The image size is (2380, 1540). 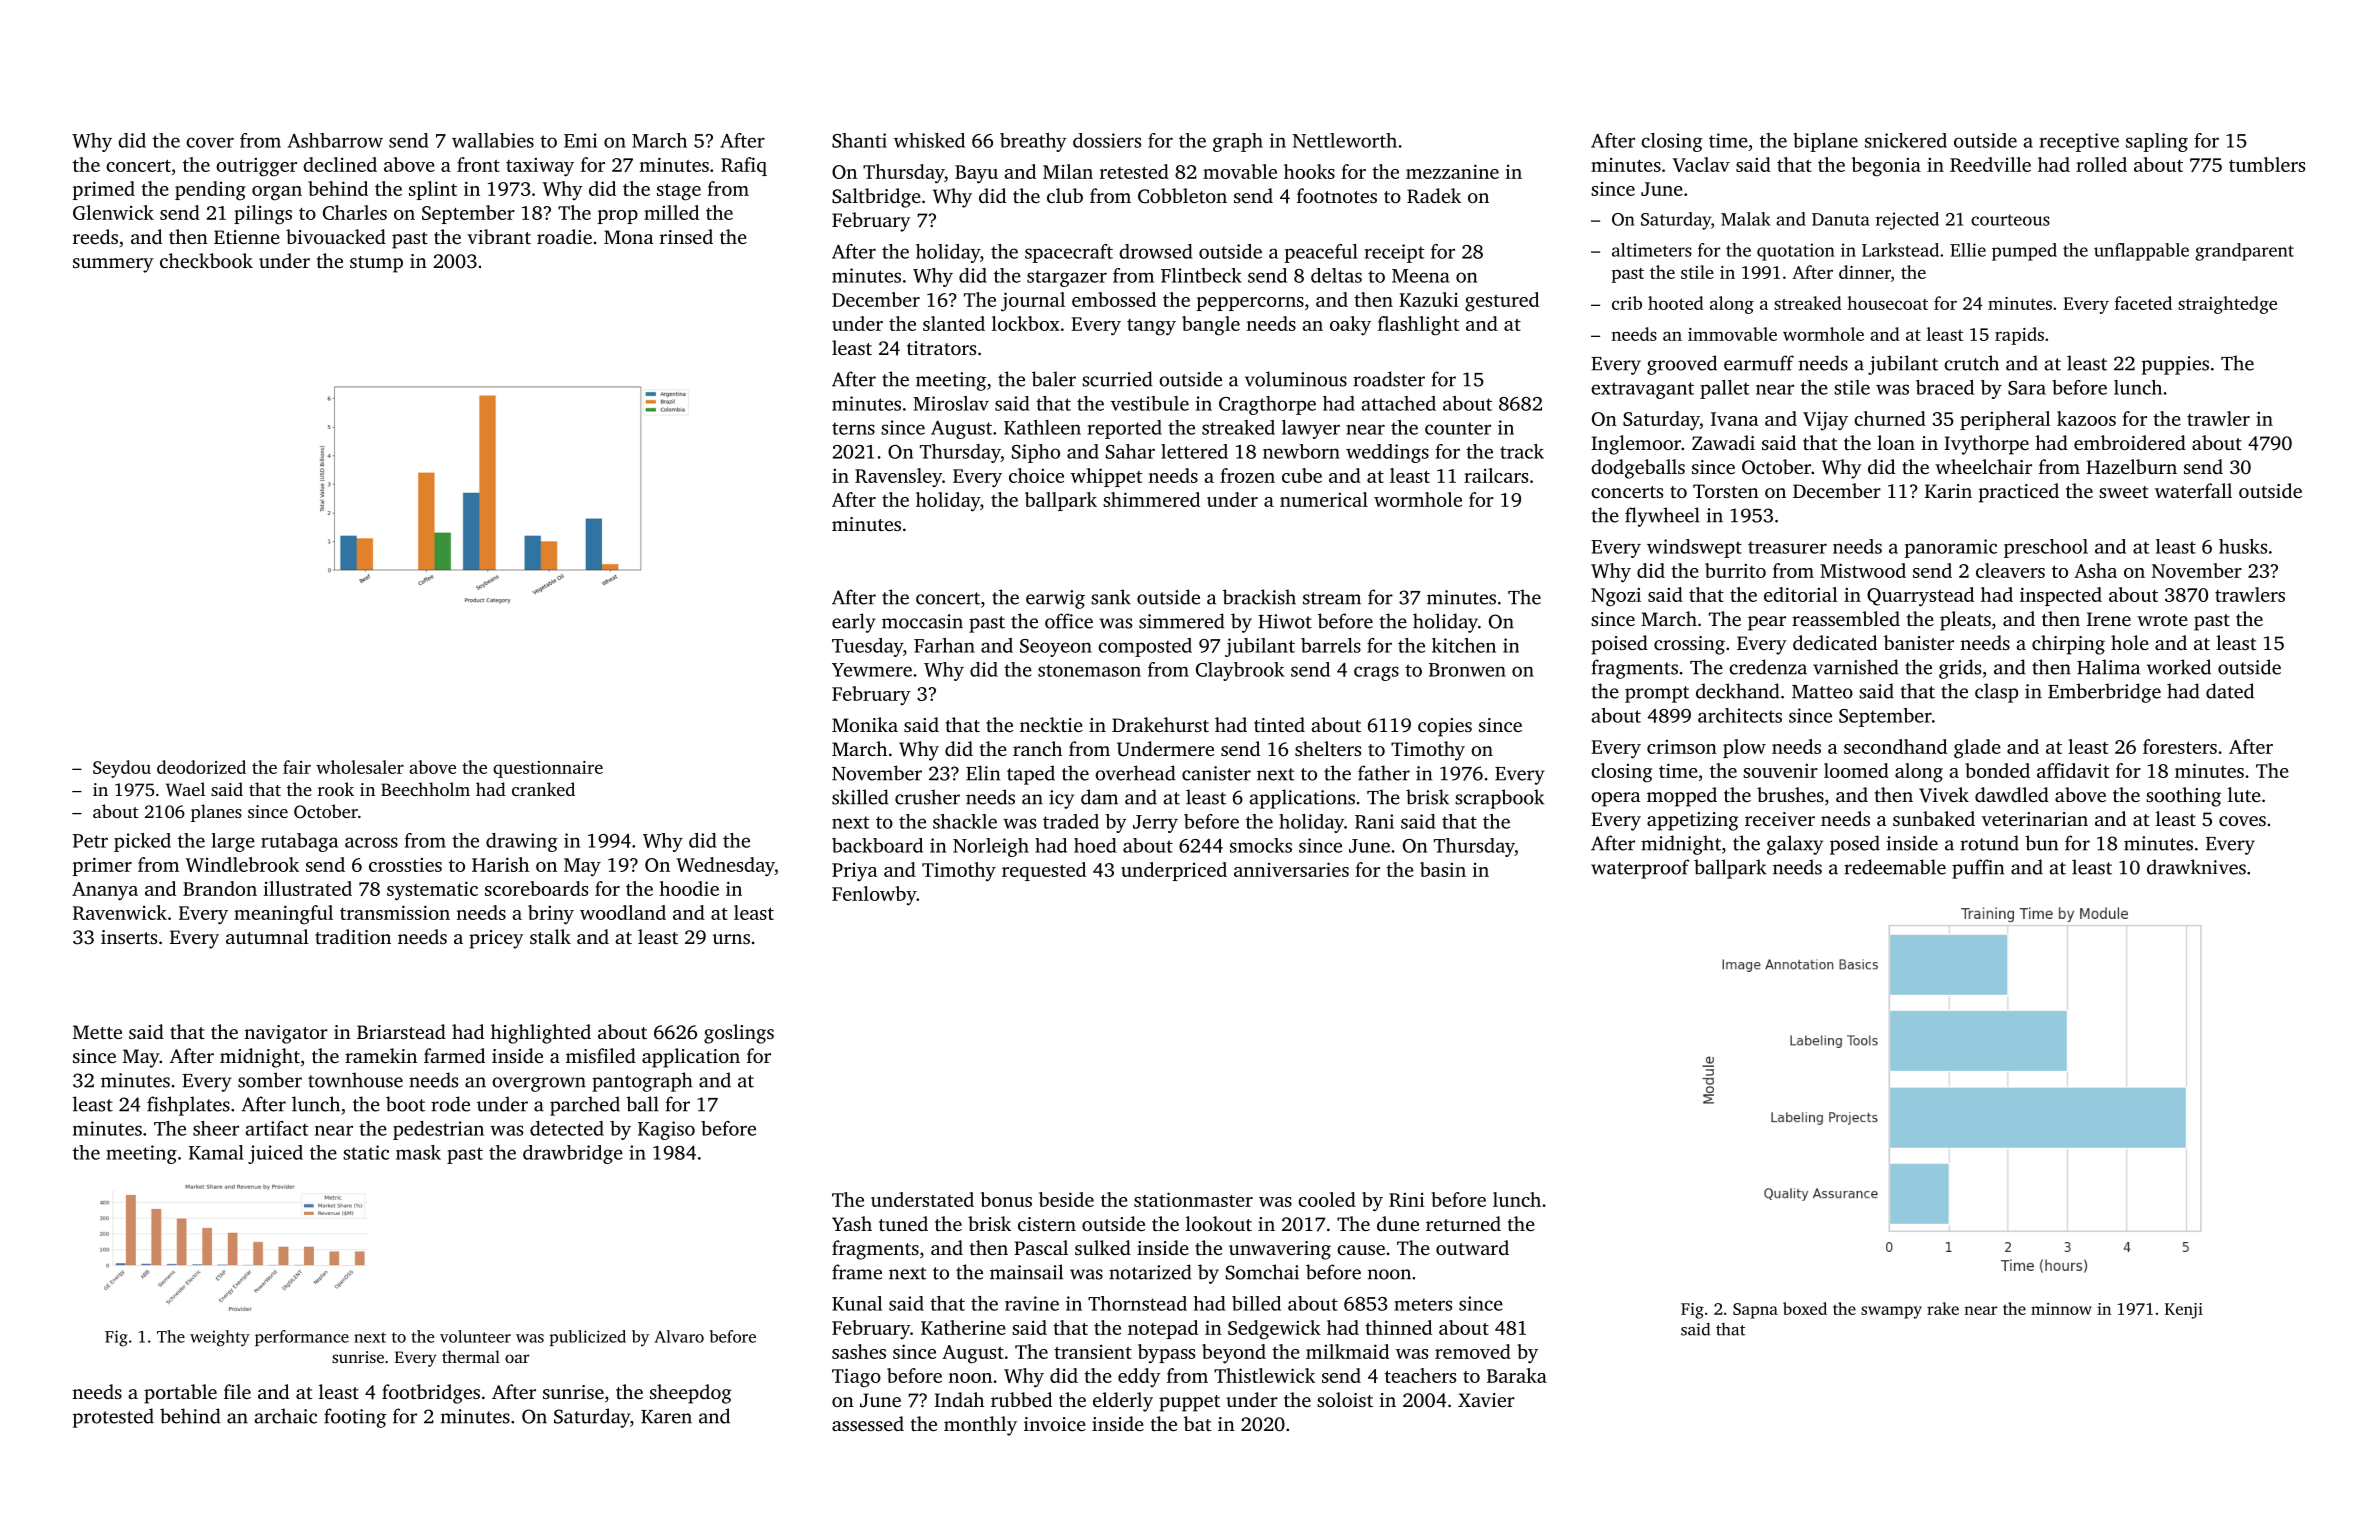 I want to click on pallet, so click(x=1724, y=389).
